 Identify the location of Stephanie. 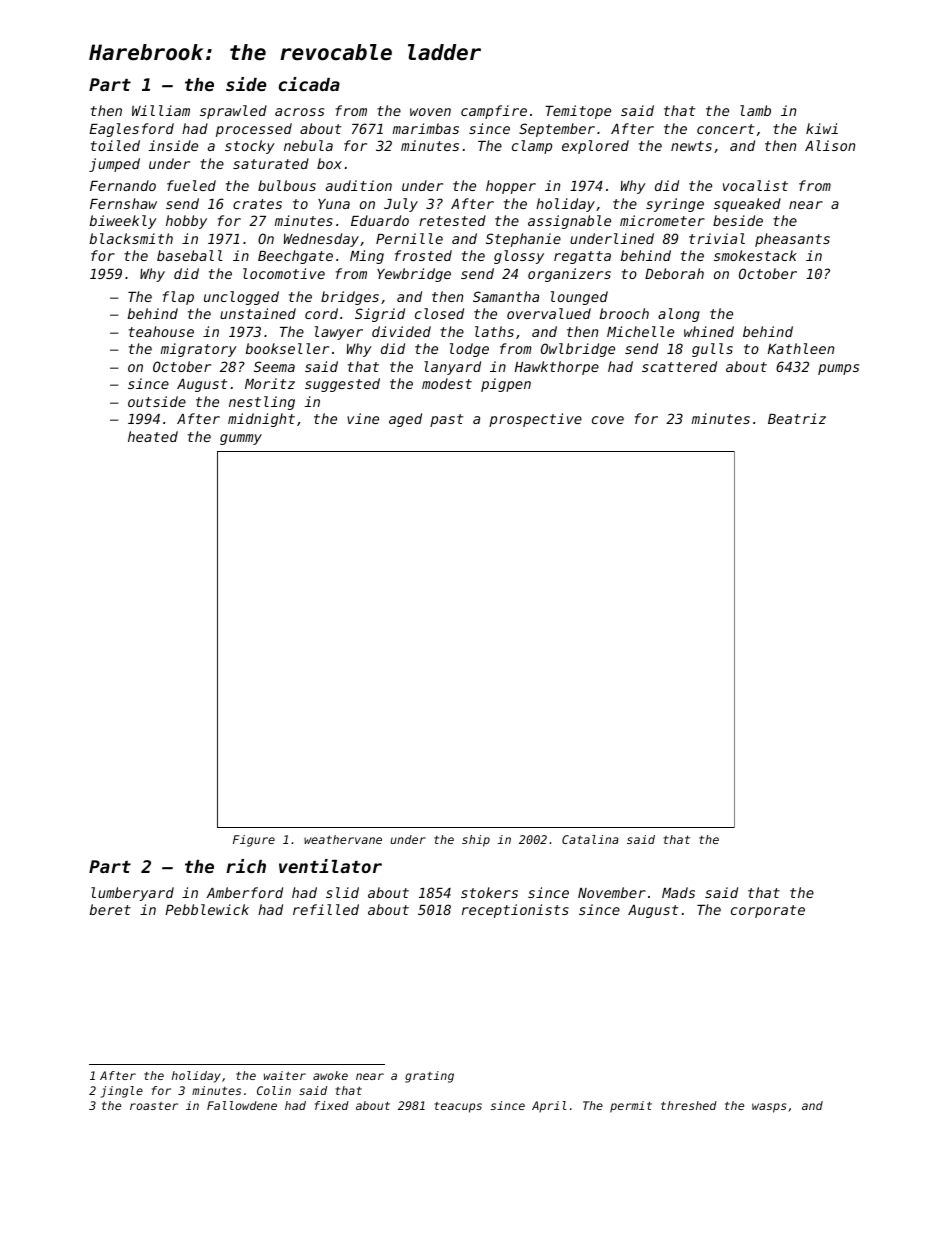
(523, 240).
